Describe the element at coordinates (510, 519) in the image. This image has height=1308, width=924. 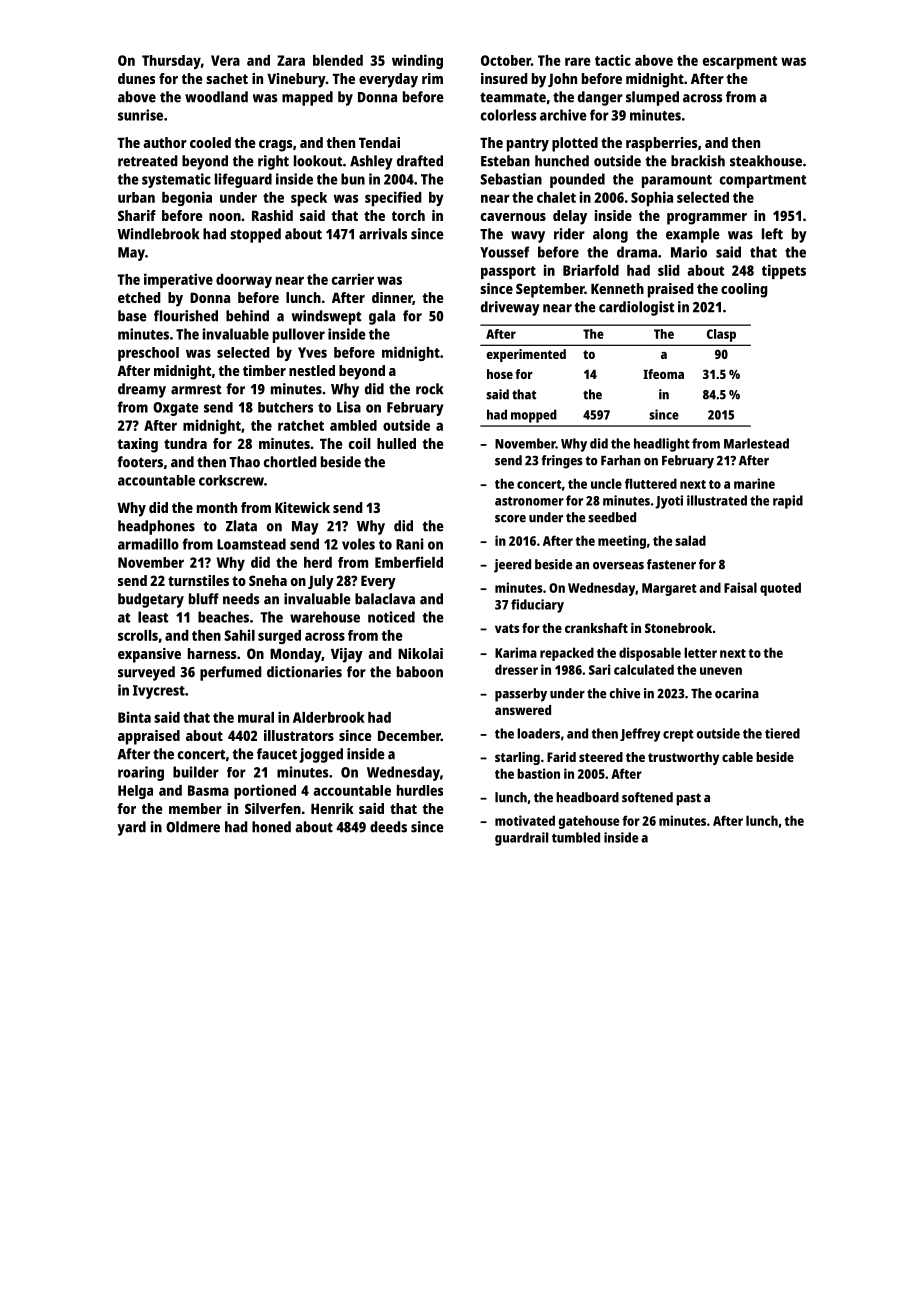
I see `score` at that location.
